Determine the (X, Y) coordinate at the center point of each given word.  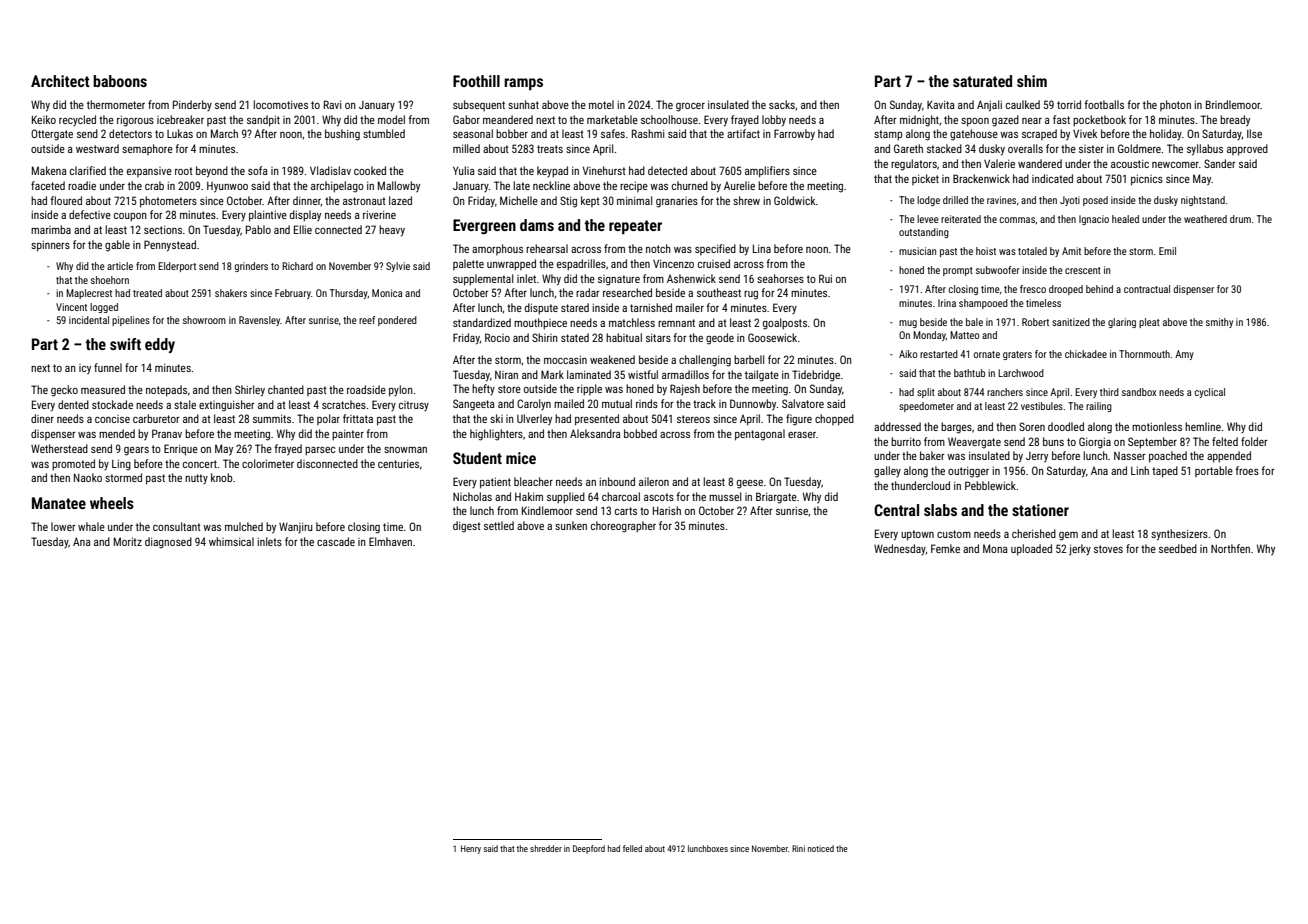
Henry (471, 849)
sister (1091, 149)
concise (112, 419)
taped (1165, 472)
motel (601, 104)
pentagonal (760, 435)
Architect (60, 81)
